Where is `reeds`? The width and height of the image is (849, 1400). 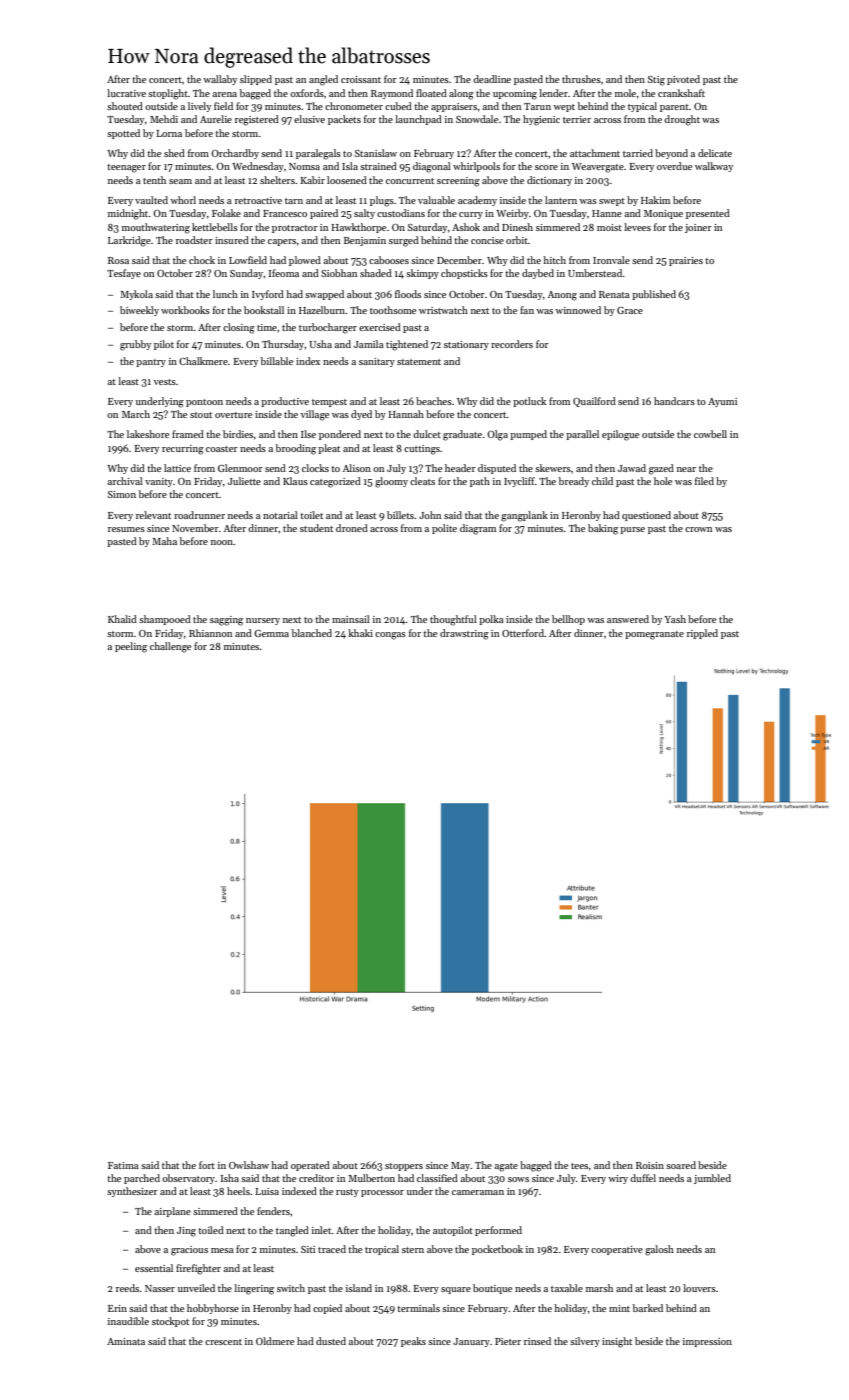 reeds is located at coordinates (127, 1288).
